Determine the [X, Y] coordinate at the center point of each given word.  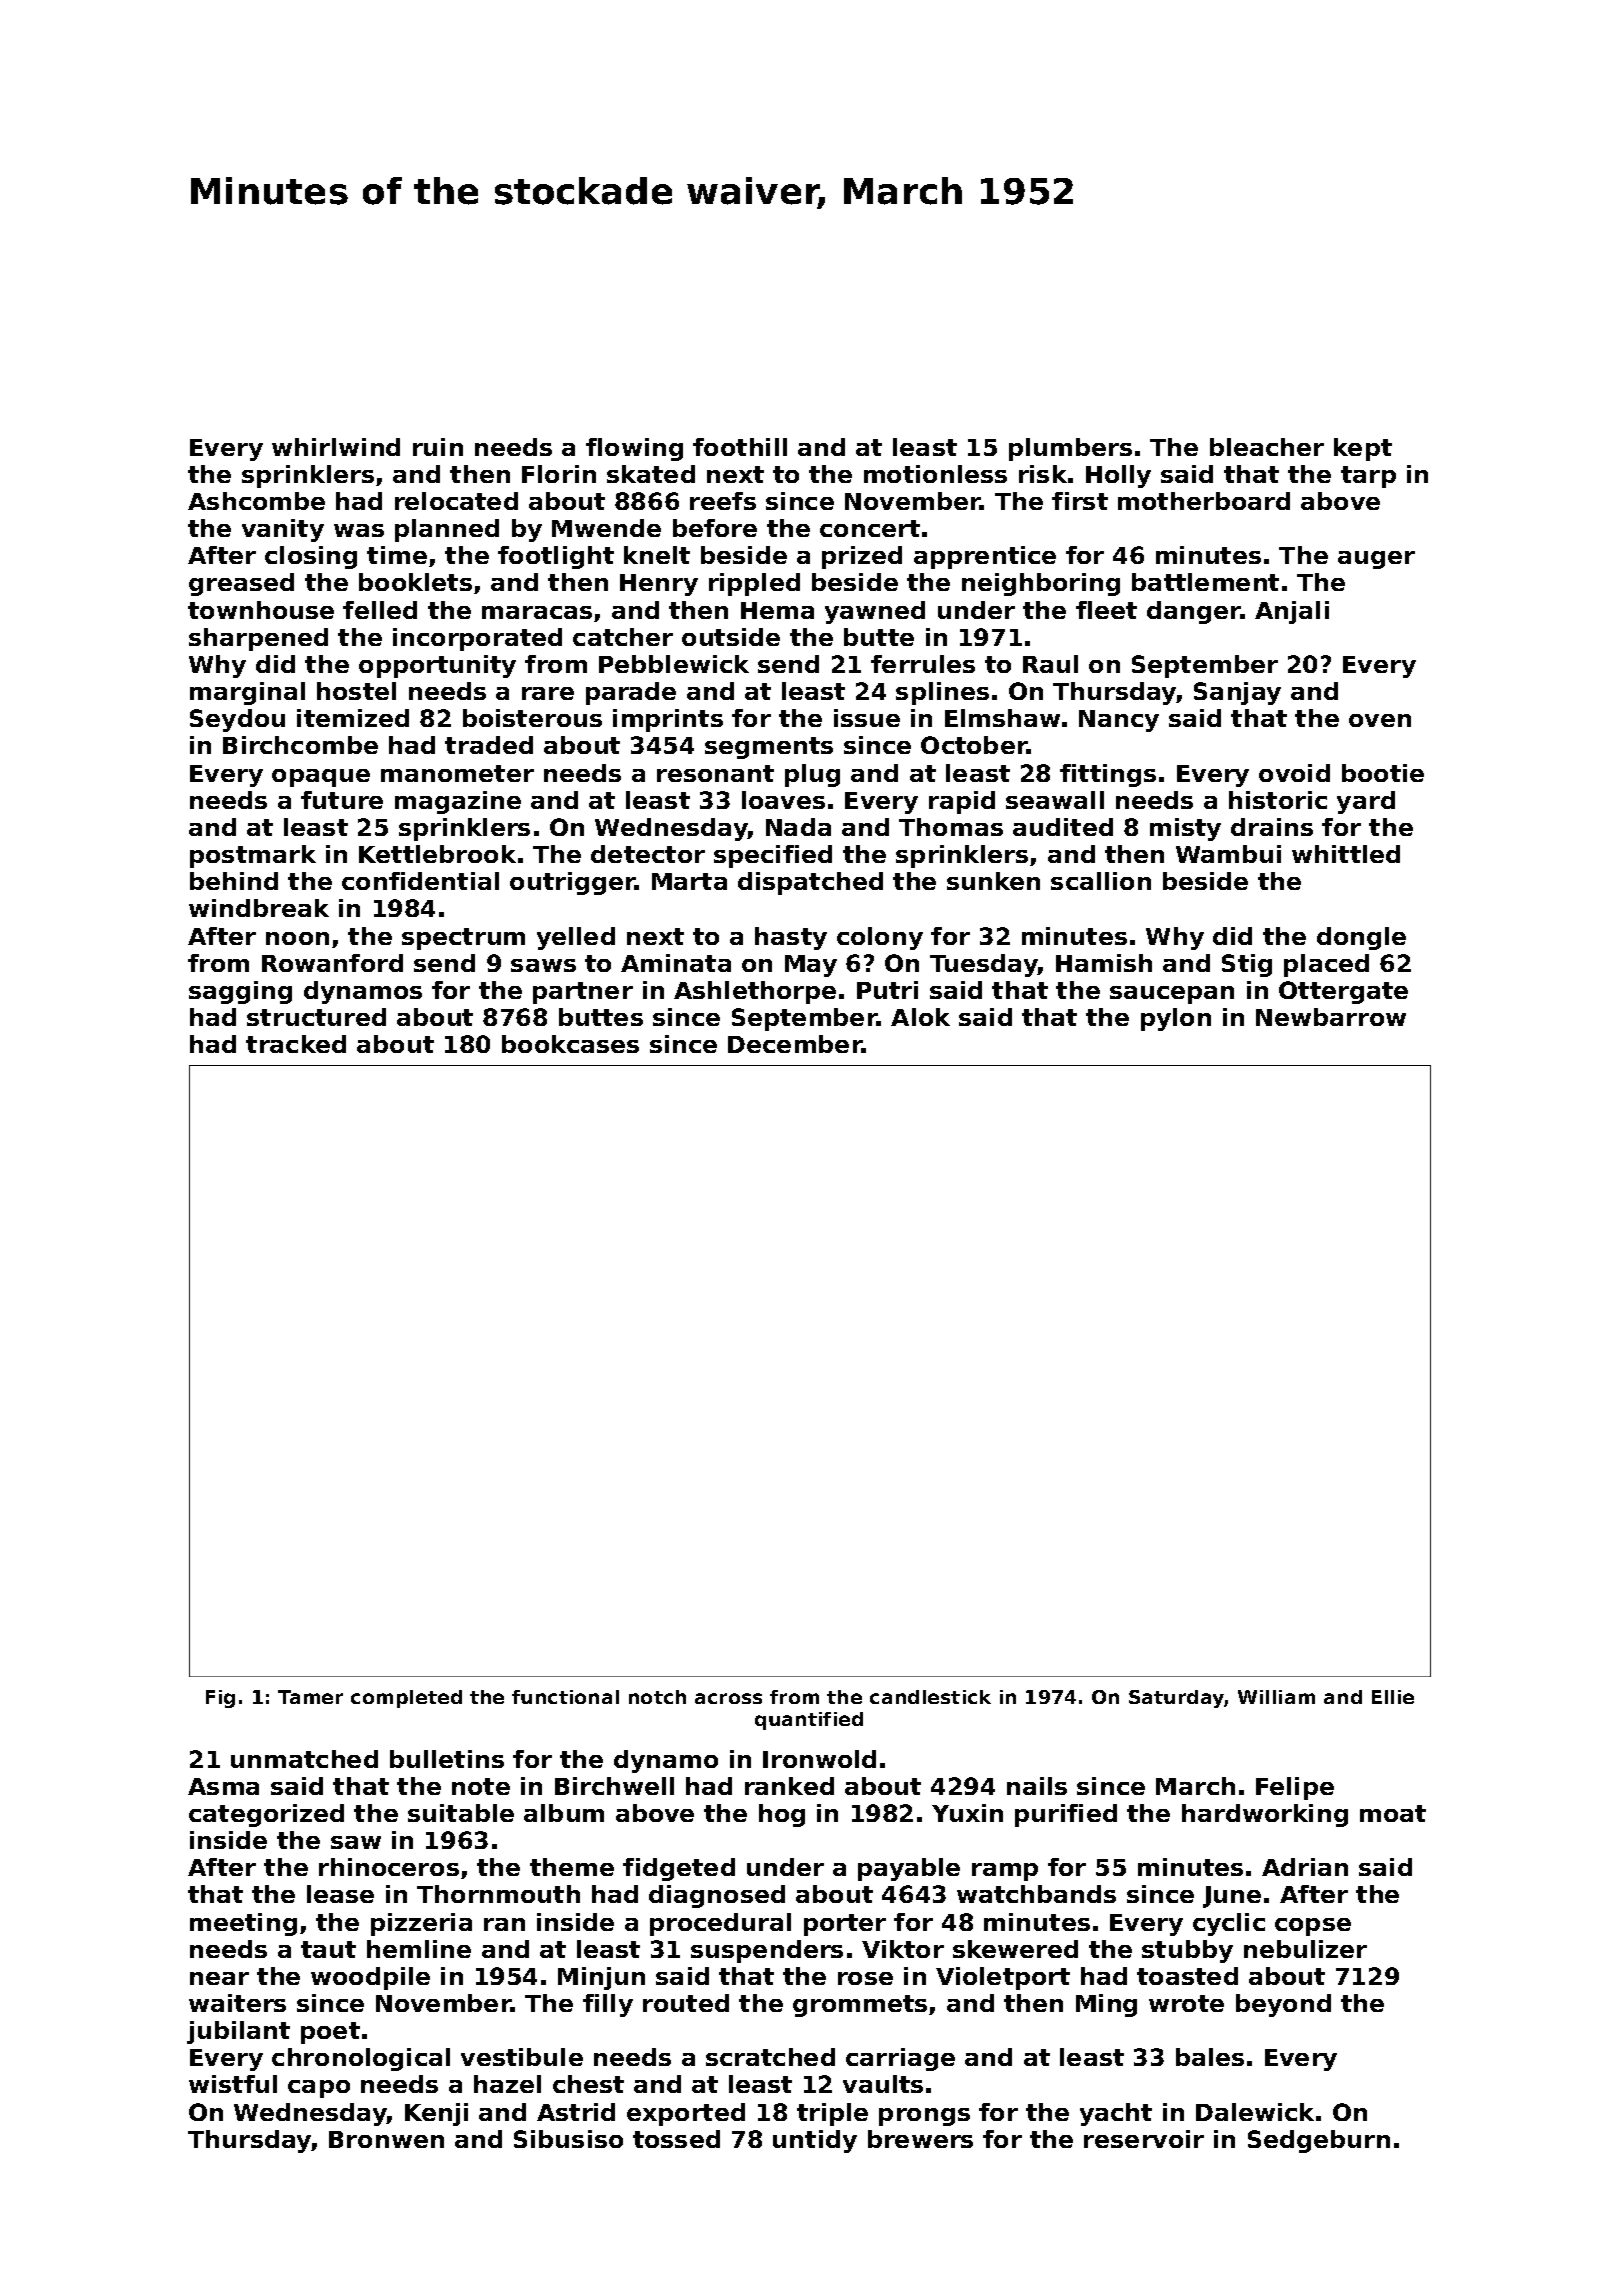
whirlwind [336, 447]
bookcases [570, 1044]
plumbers [1070, 449]
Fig [220, 1699]
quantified [809, 1721]
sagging [240, 992]
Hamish [1104, 963]
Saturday [1177, 1699]
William [1276, 1697]
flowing [634, 449]
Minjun [601, 1978]
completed [406, 1699]
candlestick [930, 1697]
